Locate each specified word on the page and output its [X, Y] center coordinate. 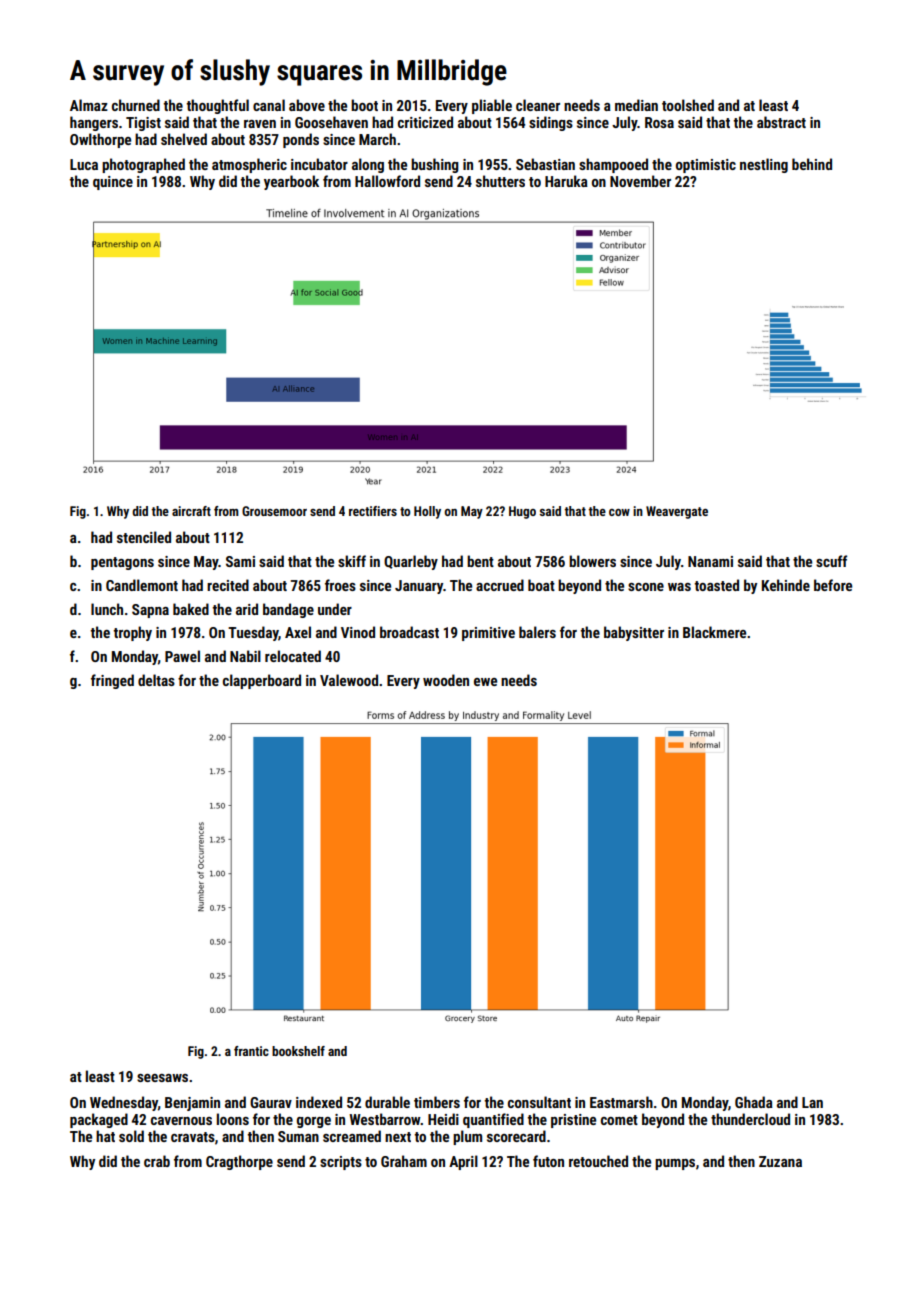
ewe [485, 682]
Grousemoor [274, 511]
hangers [94, 123]
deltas [156, 680]
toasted [716, 585]
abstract [781, 122]
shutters [500, 181]
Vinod [358, 632]
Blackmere [714, 632]
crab [157, 1161]
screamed [352, 1136]
